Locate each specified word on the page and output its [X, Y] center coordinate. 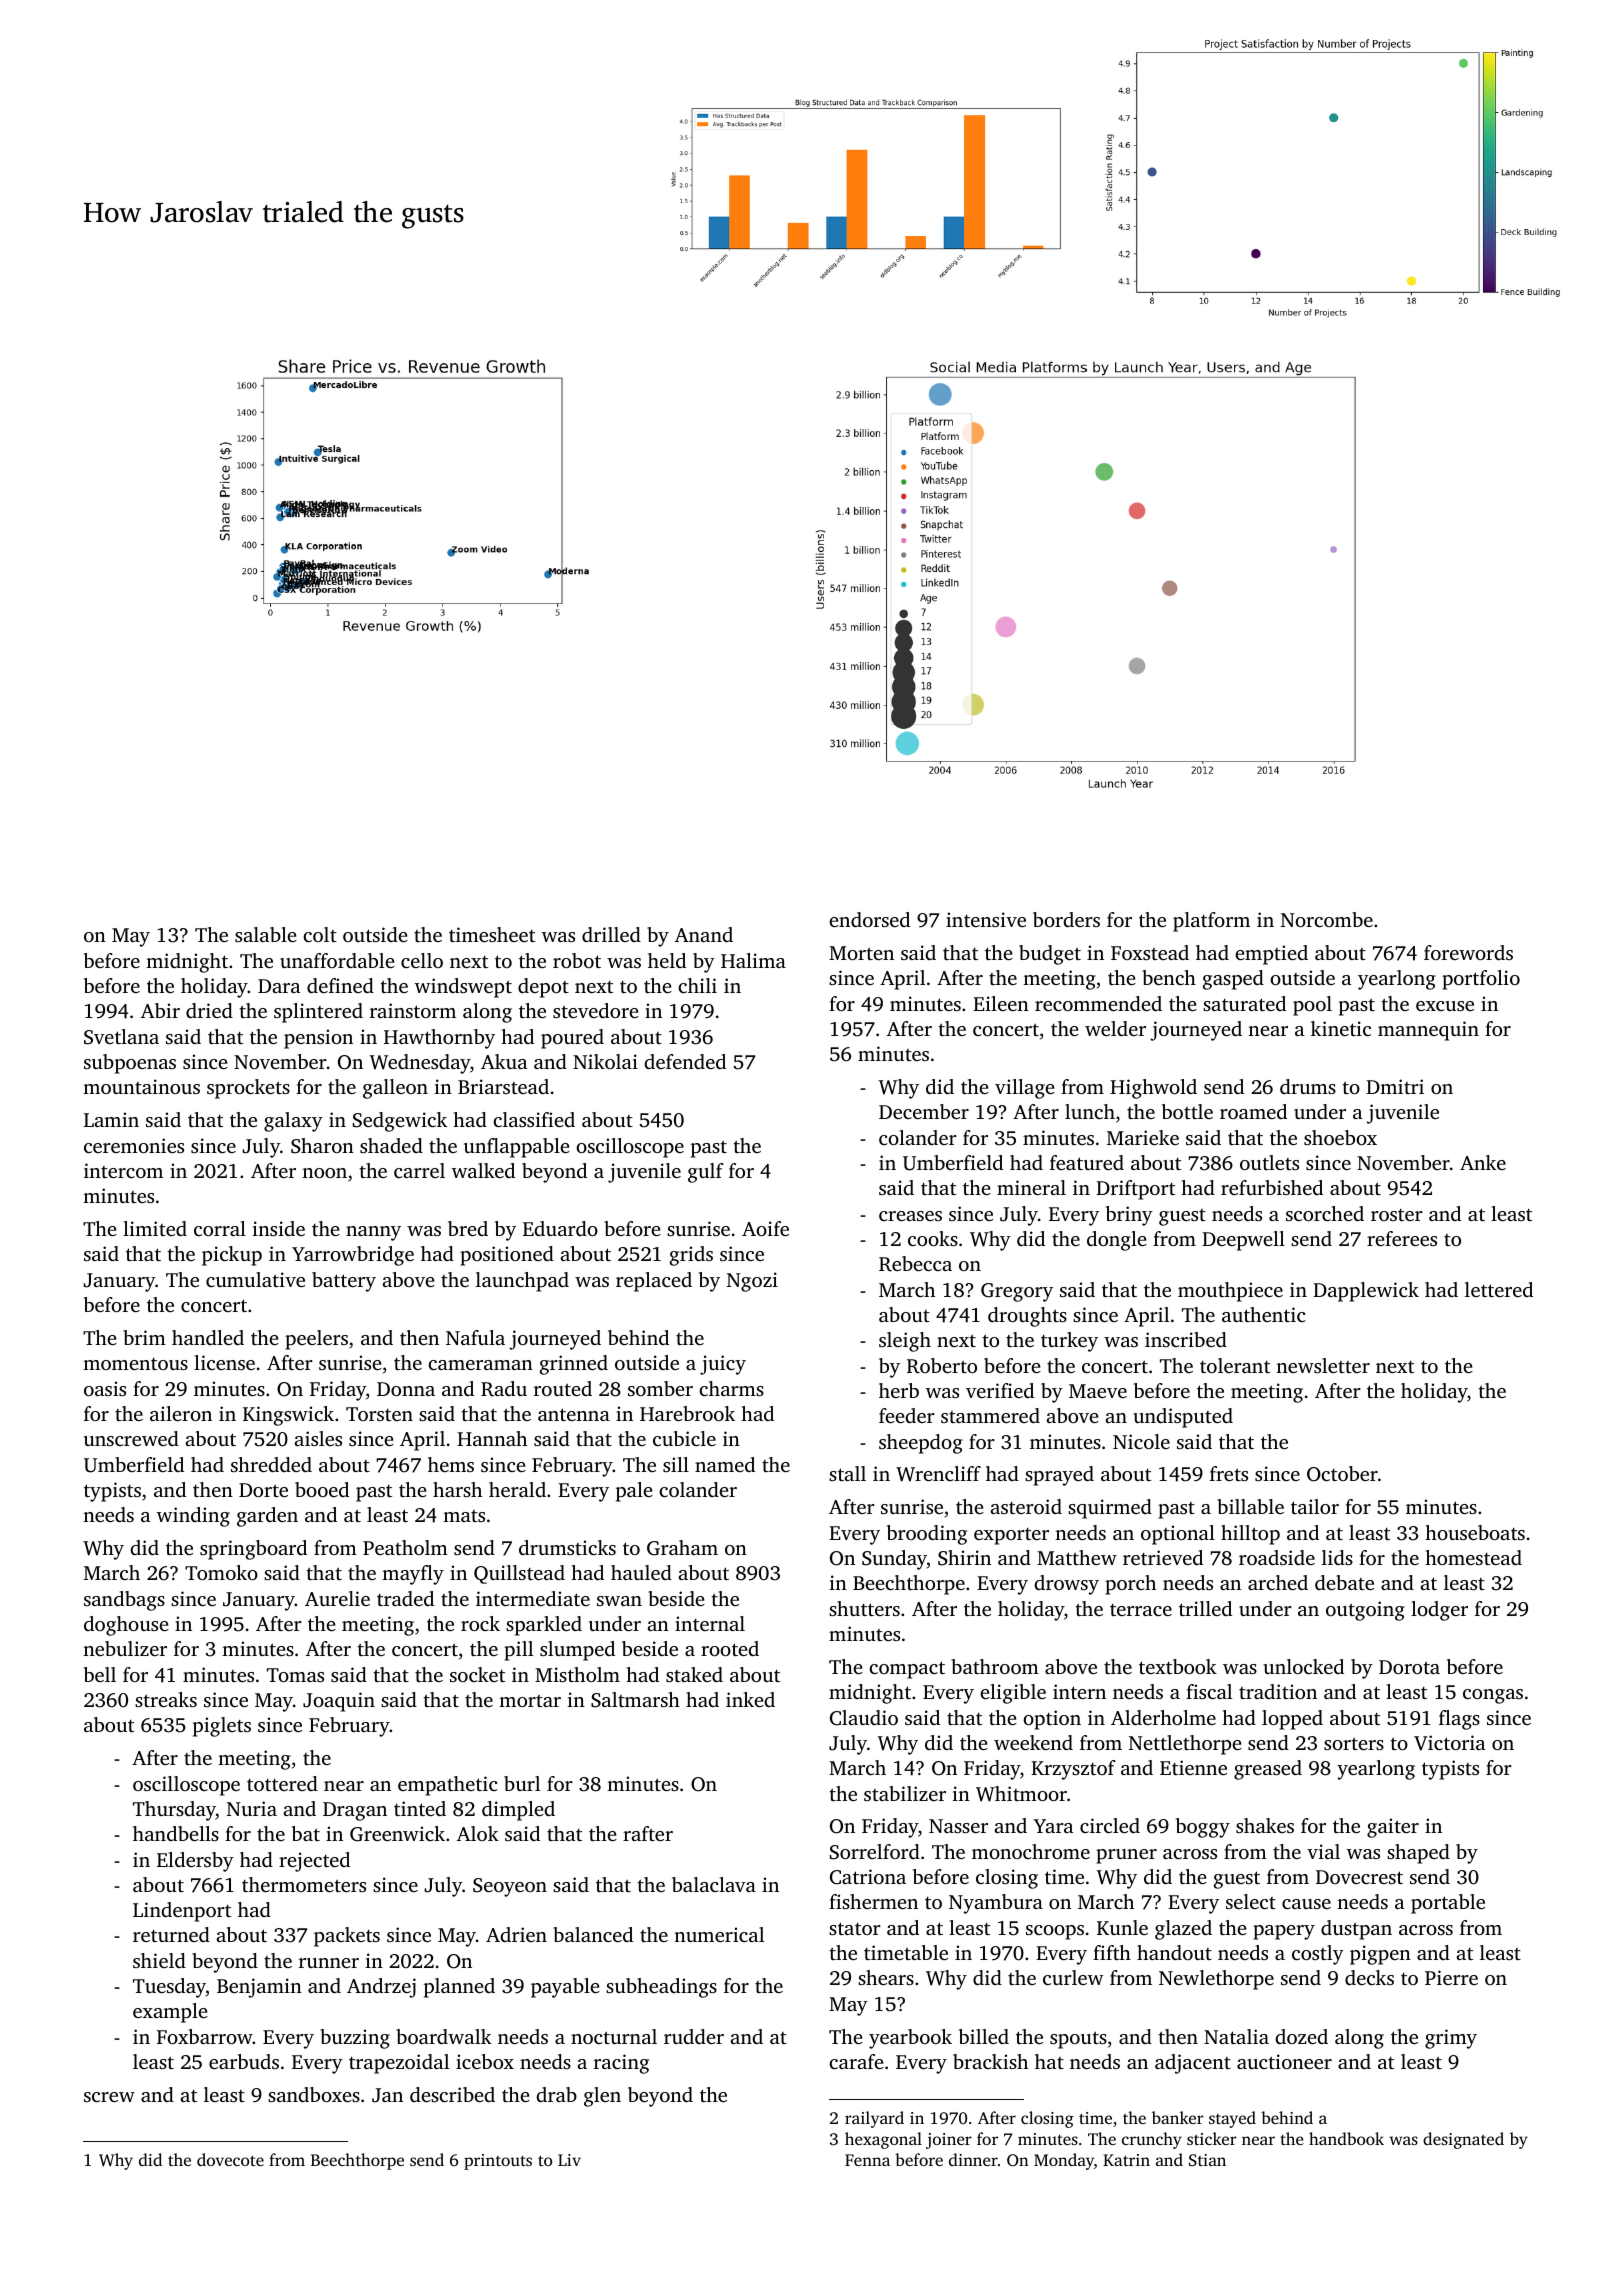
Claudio [864, 1718]
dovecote [230, 2159]
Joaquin [339, 1702]
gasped [1233, 980]
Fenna [867, 2160]
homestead [1473, 1557]
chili [697, 985]
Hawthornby [439, 1039]
